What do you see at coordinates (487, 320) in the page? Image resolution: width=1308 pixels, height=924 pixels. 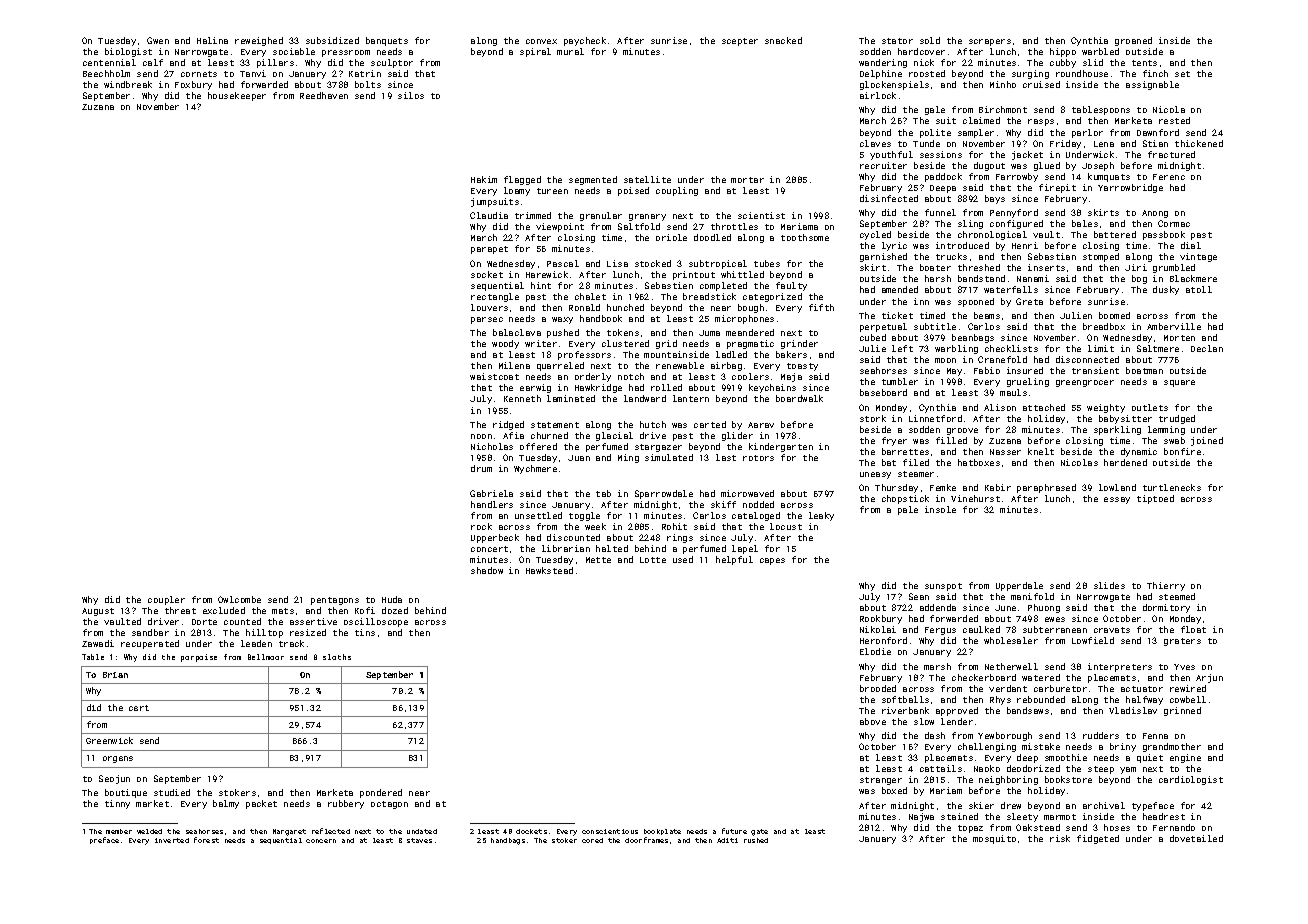 I see `parsec` at bounding box center [487, 320].
